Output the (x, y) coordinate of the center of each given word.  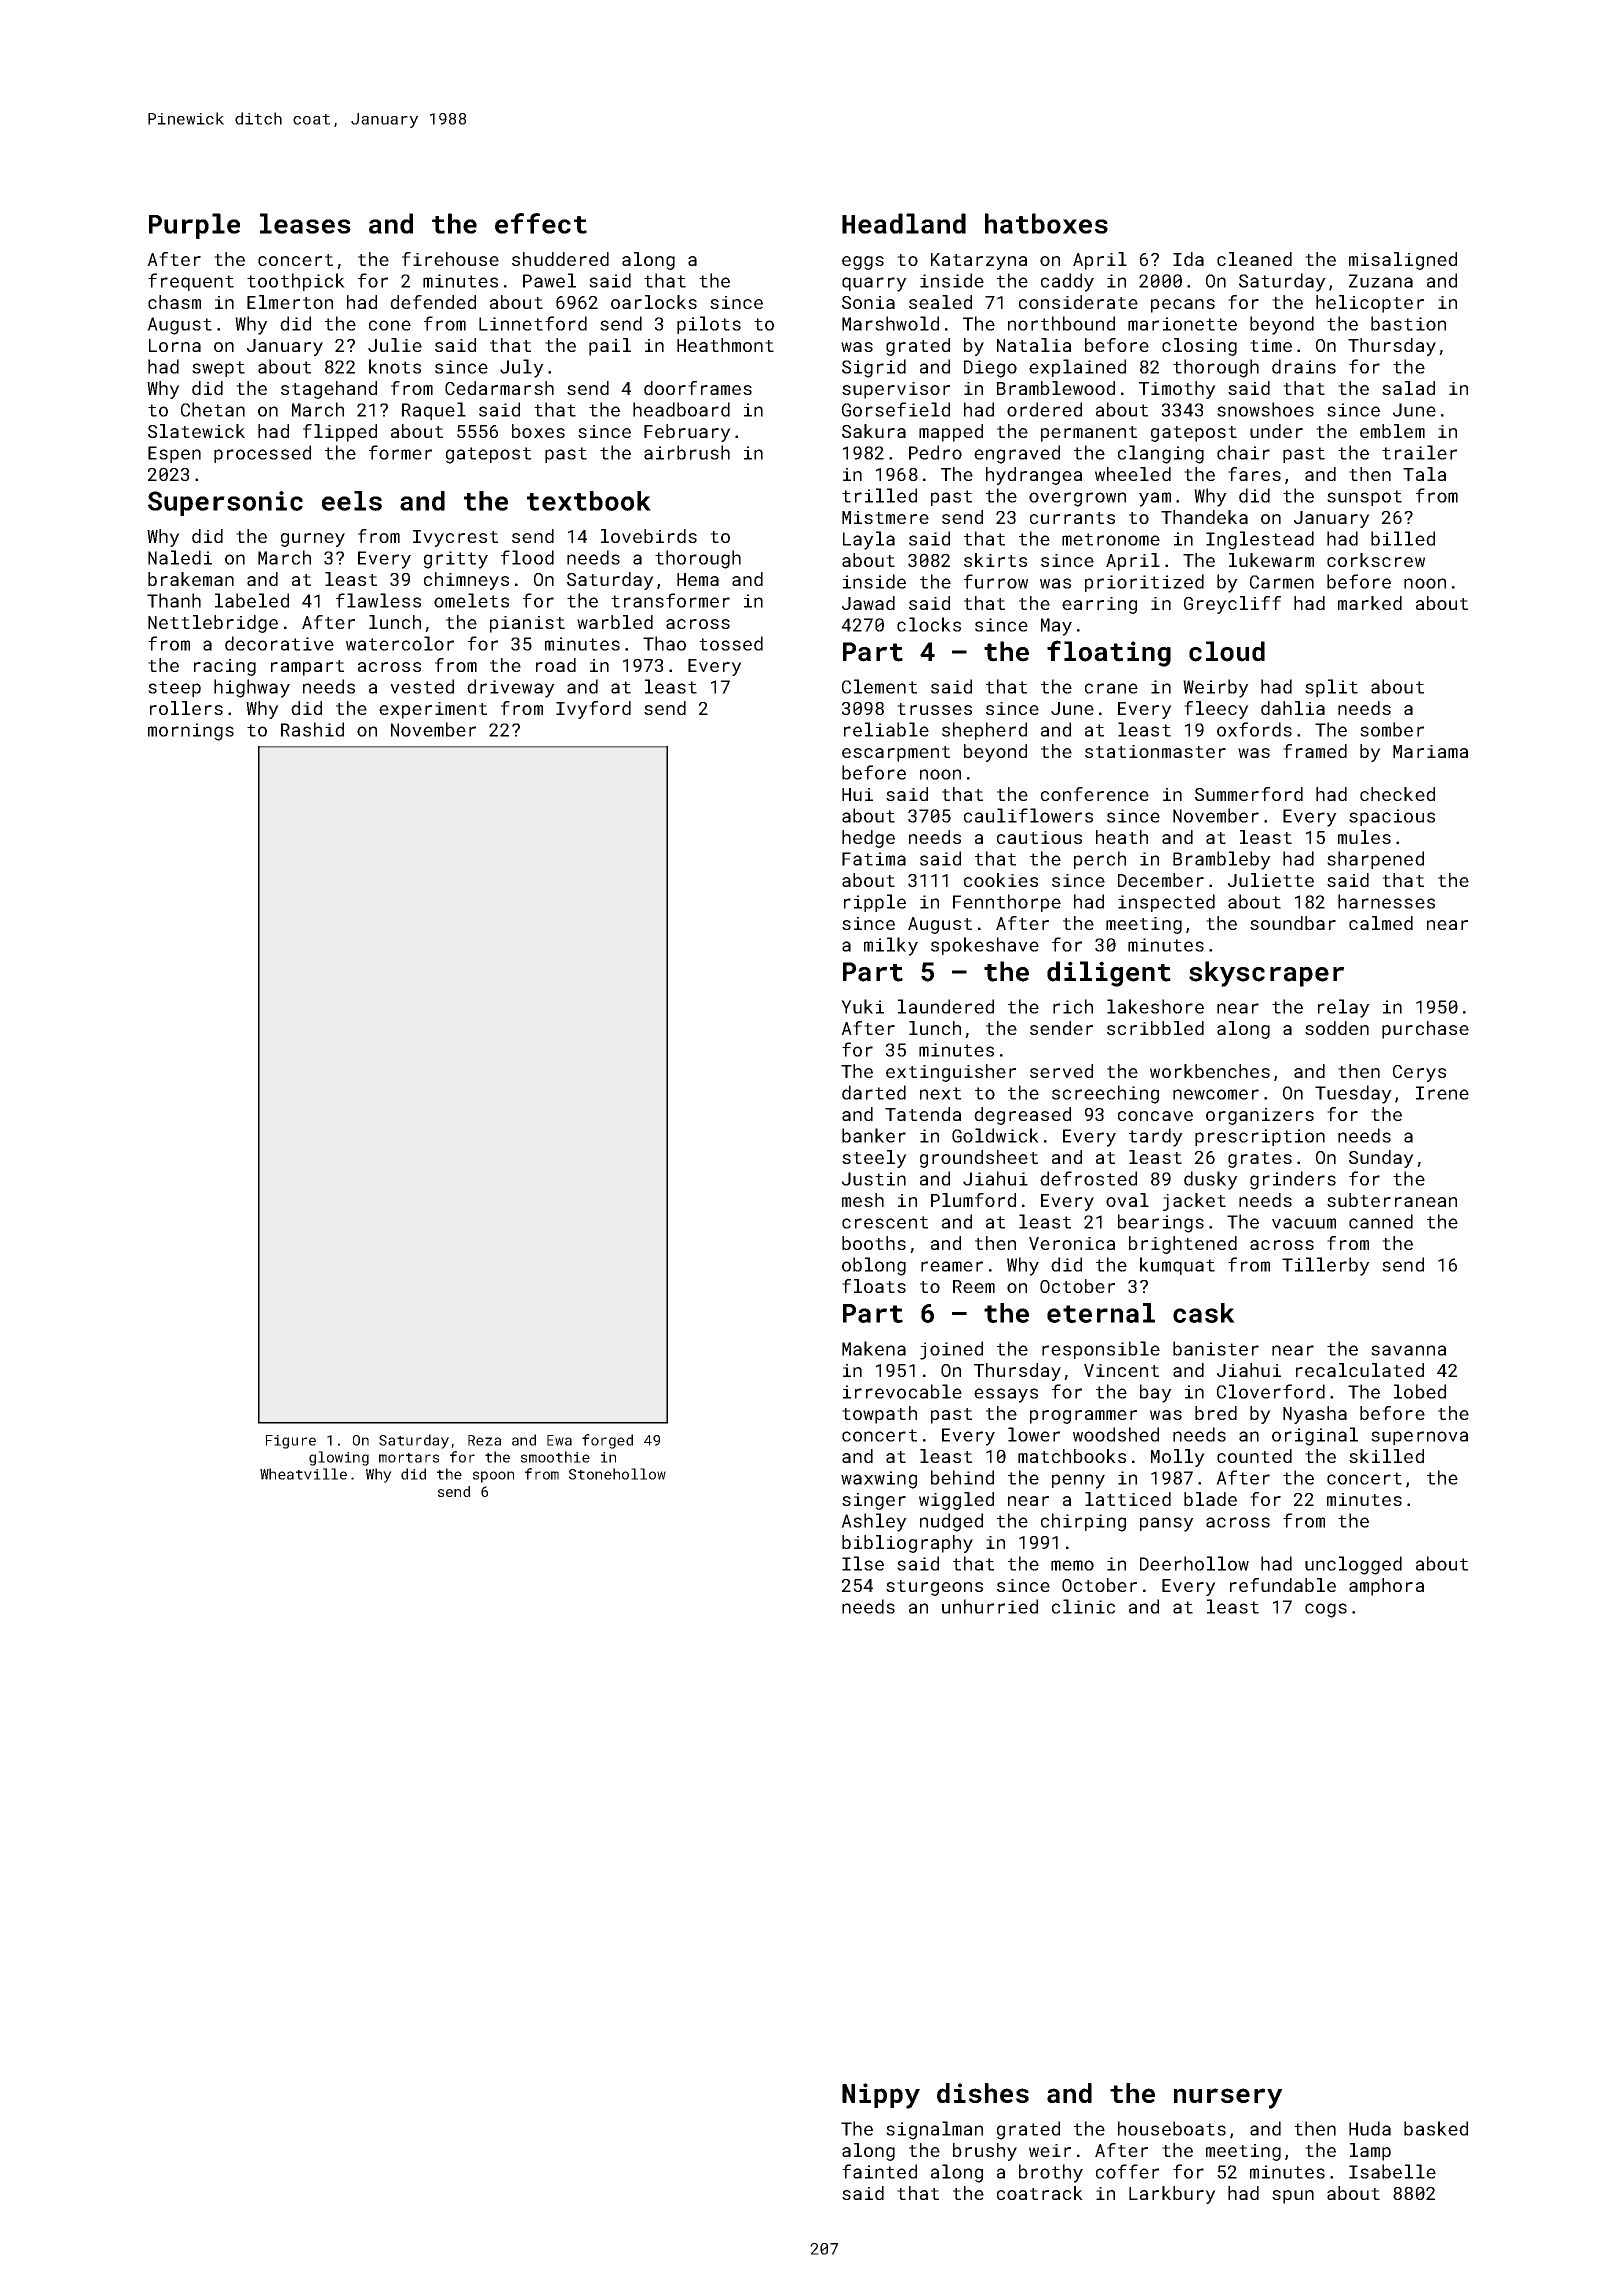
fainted (879, 2171)
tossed (731, 643)
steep (174, 689)
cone (390, 325)
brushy (985, 2152)
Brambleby (1222, 860)
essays (1006, 1395)
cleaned (1254, 259)
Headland (904, 223)
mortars (409, 1458)
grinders (1293, 1180)
